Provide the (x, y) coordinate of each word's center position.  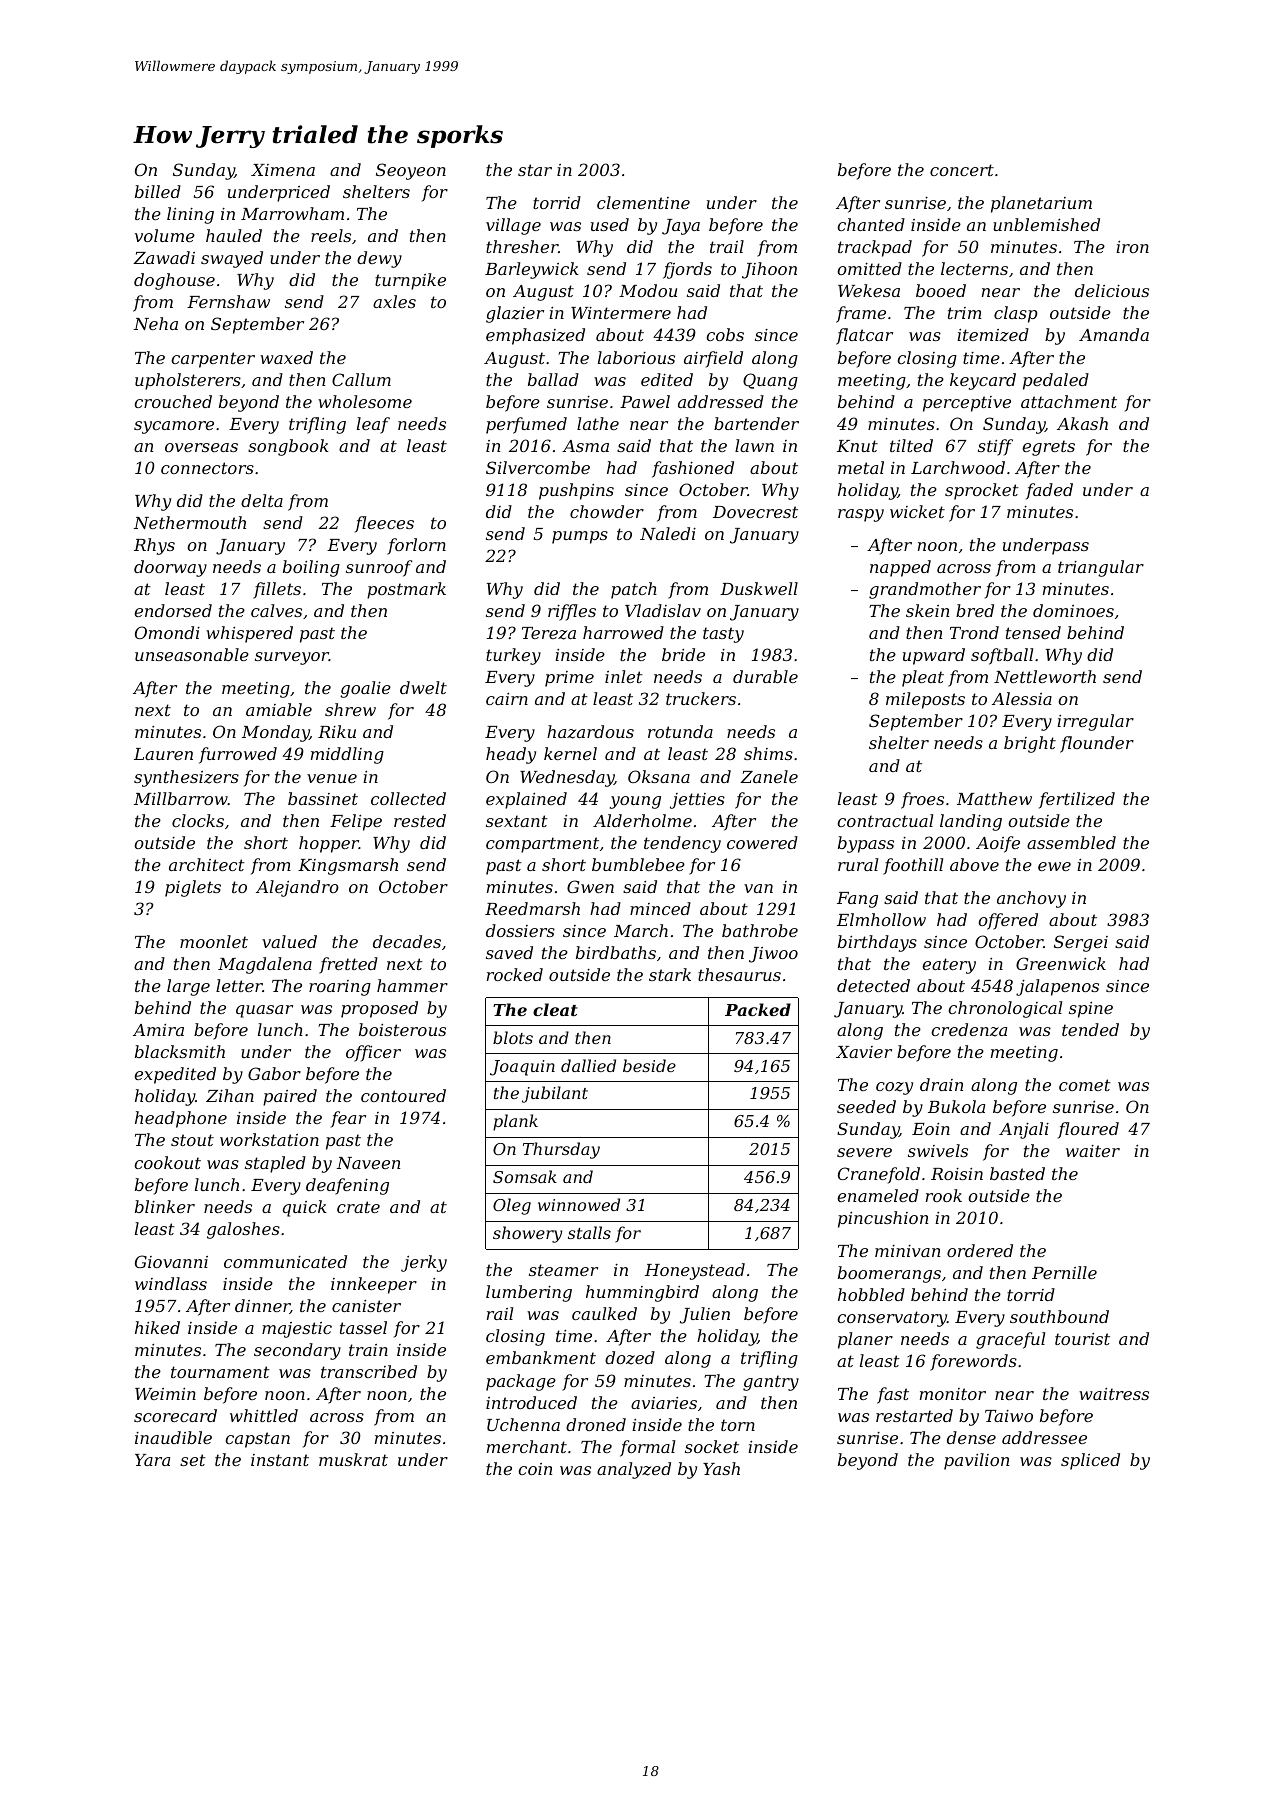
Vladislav (663, 610)
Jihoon (769, 270)
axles (394, 301)
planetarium (1041, 204)
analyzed (634, 1470)
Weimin (165, 1394)
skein (927, 610)
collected (408, 798)
